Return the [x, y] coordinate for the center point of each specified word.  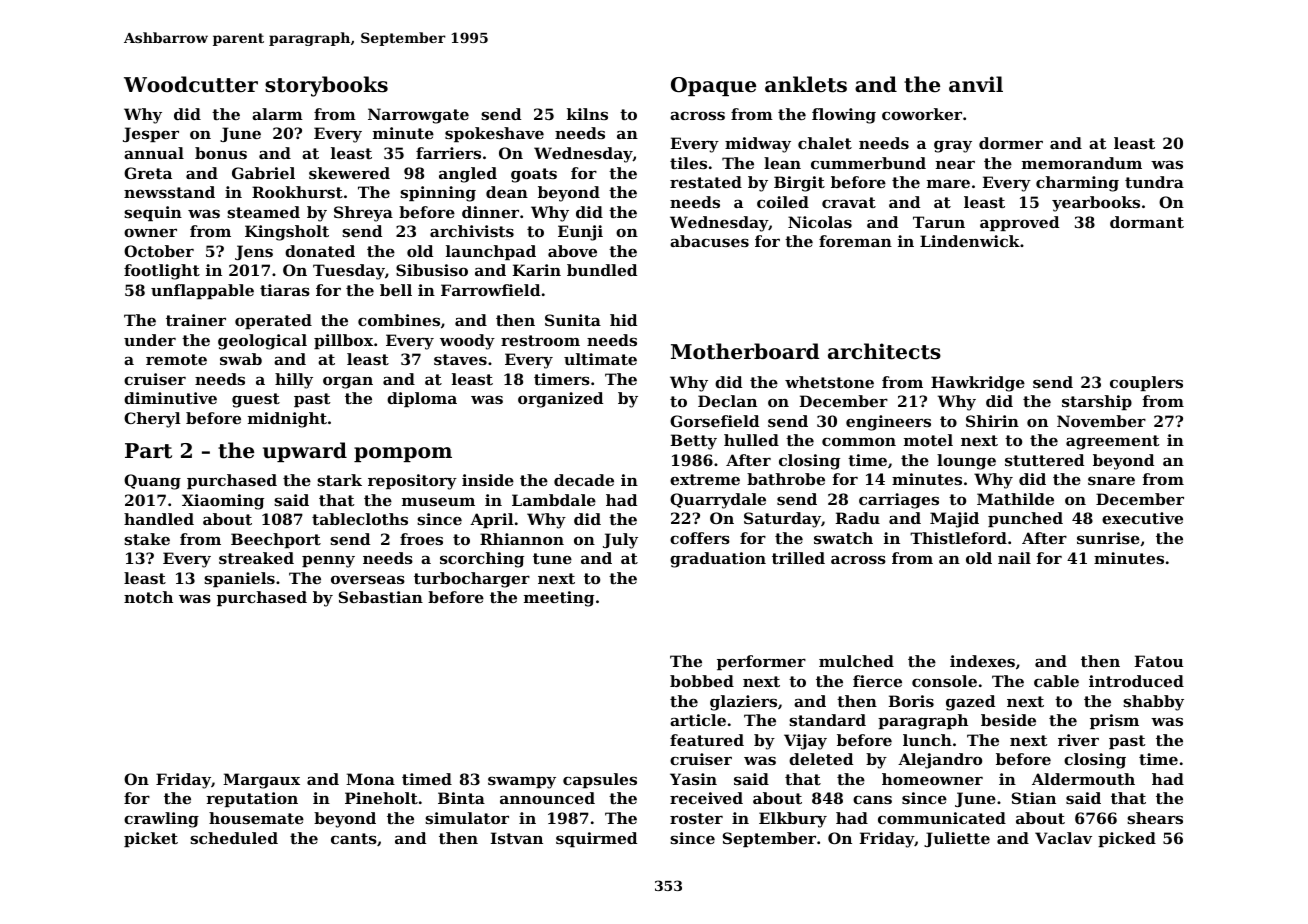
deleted [821, 759]
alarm [277, 114]
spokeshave [494, 134]
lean [782, 163]
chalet [825, 143]
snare [1111, 480]
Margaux [261, 781]
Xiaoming [223, 502]
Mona [370, 779]
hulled [751, 440]
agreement [1112, 442]
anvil [976, 84]
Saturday [782, 520]
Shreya [363, 214]
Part [148, 451]
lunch [927, 740]
